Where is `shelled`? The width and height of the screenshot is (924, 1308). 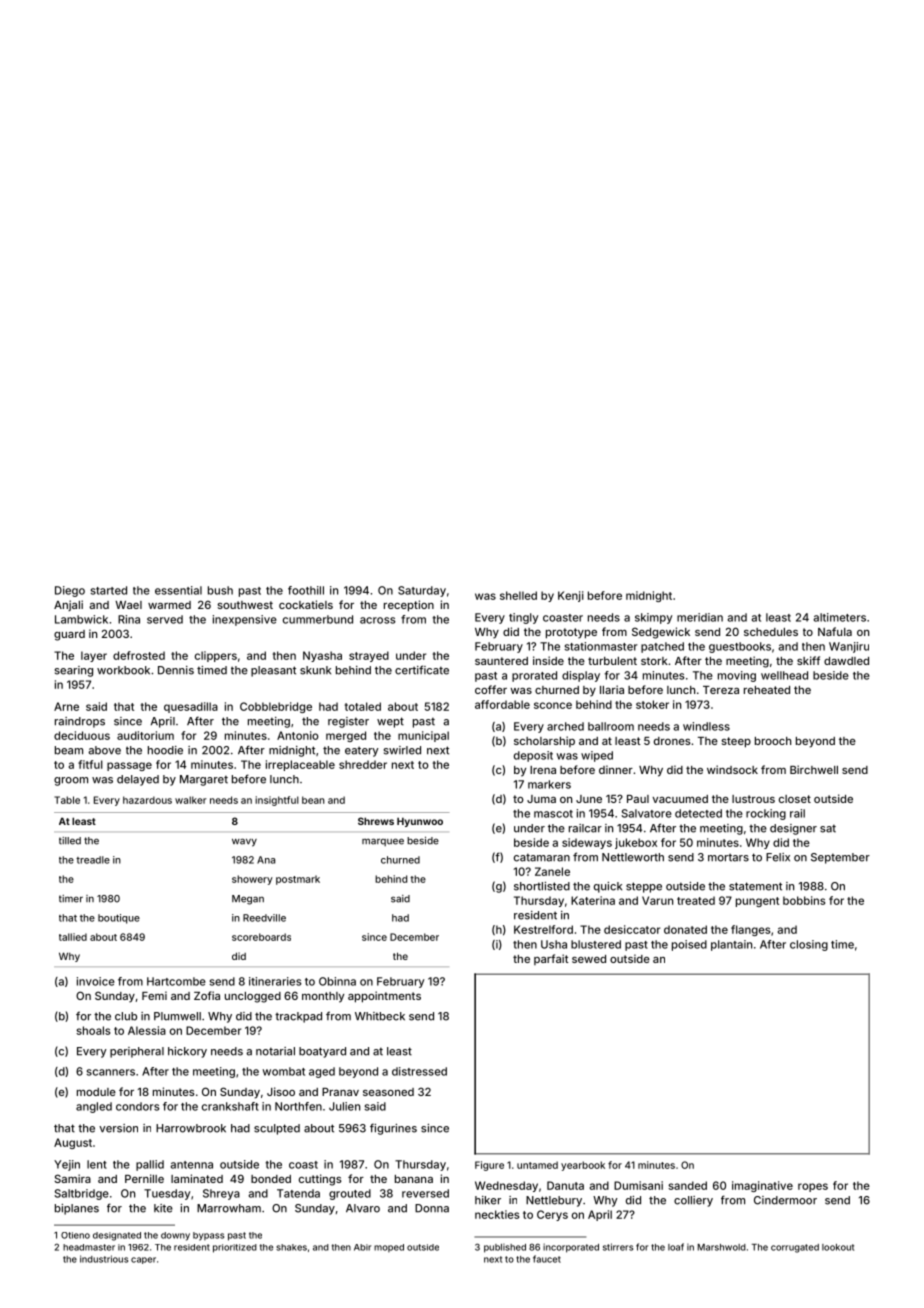
shelled is located at coordinates (518, 595).
